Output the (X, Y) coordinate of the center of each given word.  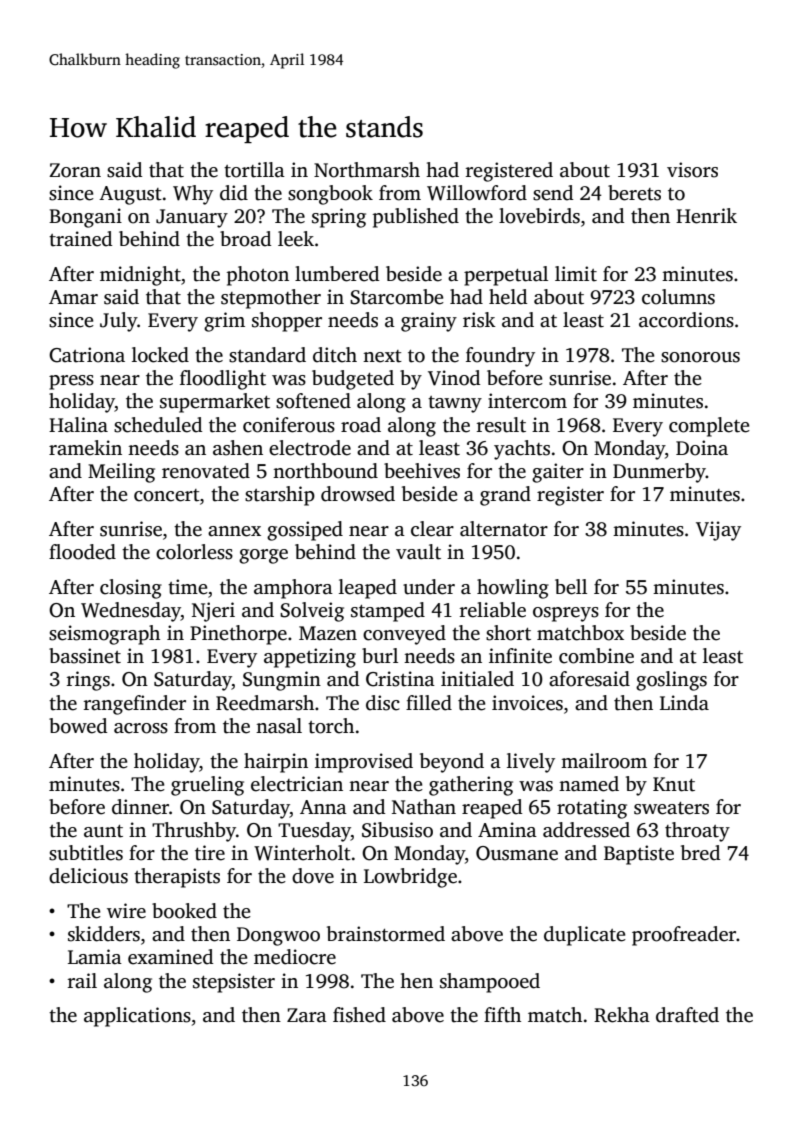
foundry (500, 357)
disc (383, 703)
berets (634, 193)
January (192, 218)
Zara (307, 1015)
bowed (78, 726)
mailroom (604, 761)
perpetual (506, 276)
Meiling (121, 473)
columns (678, 297)
